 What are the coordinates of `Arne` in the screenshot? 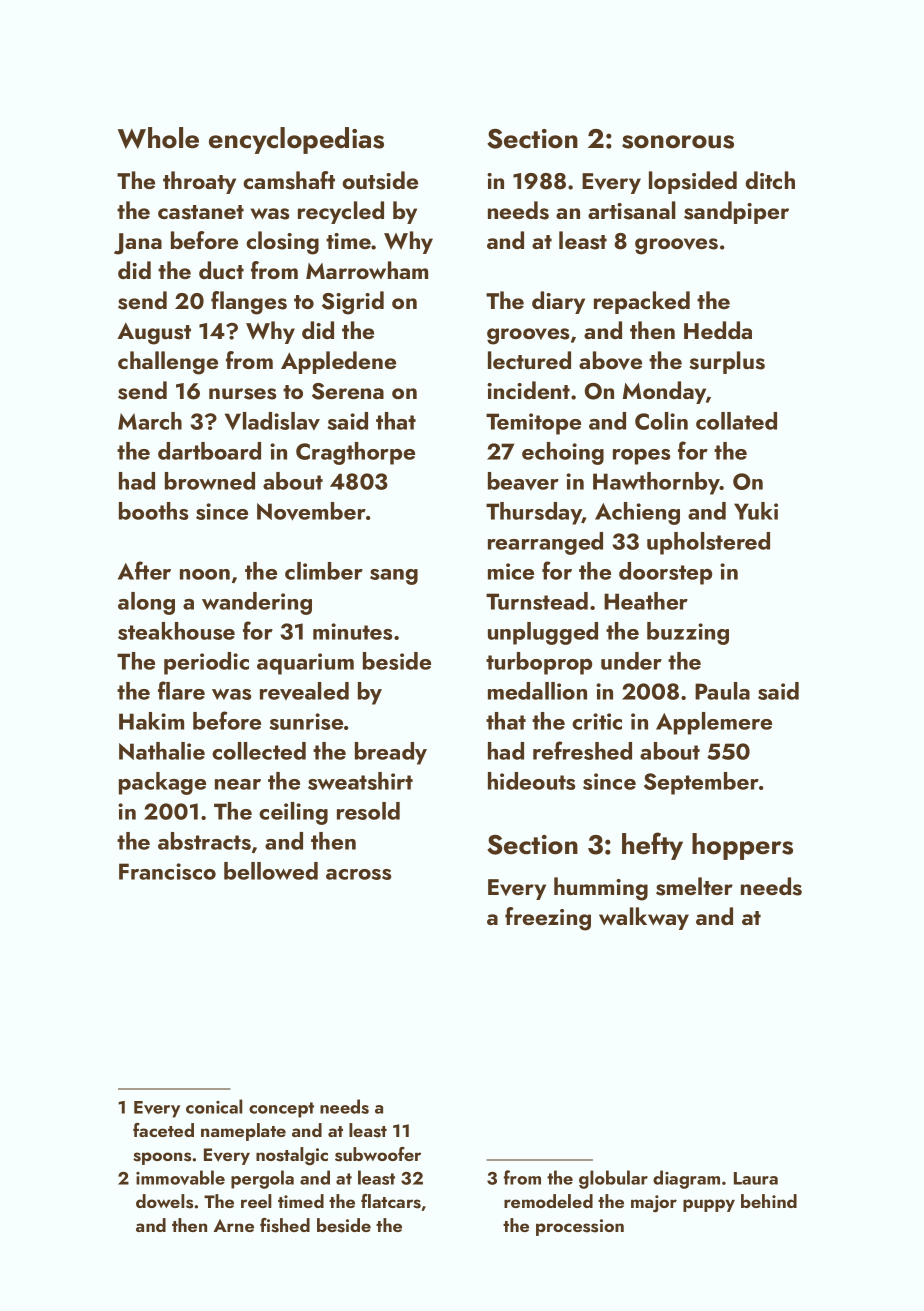 It's located at (233, 1225).
